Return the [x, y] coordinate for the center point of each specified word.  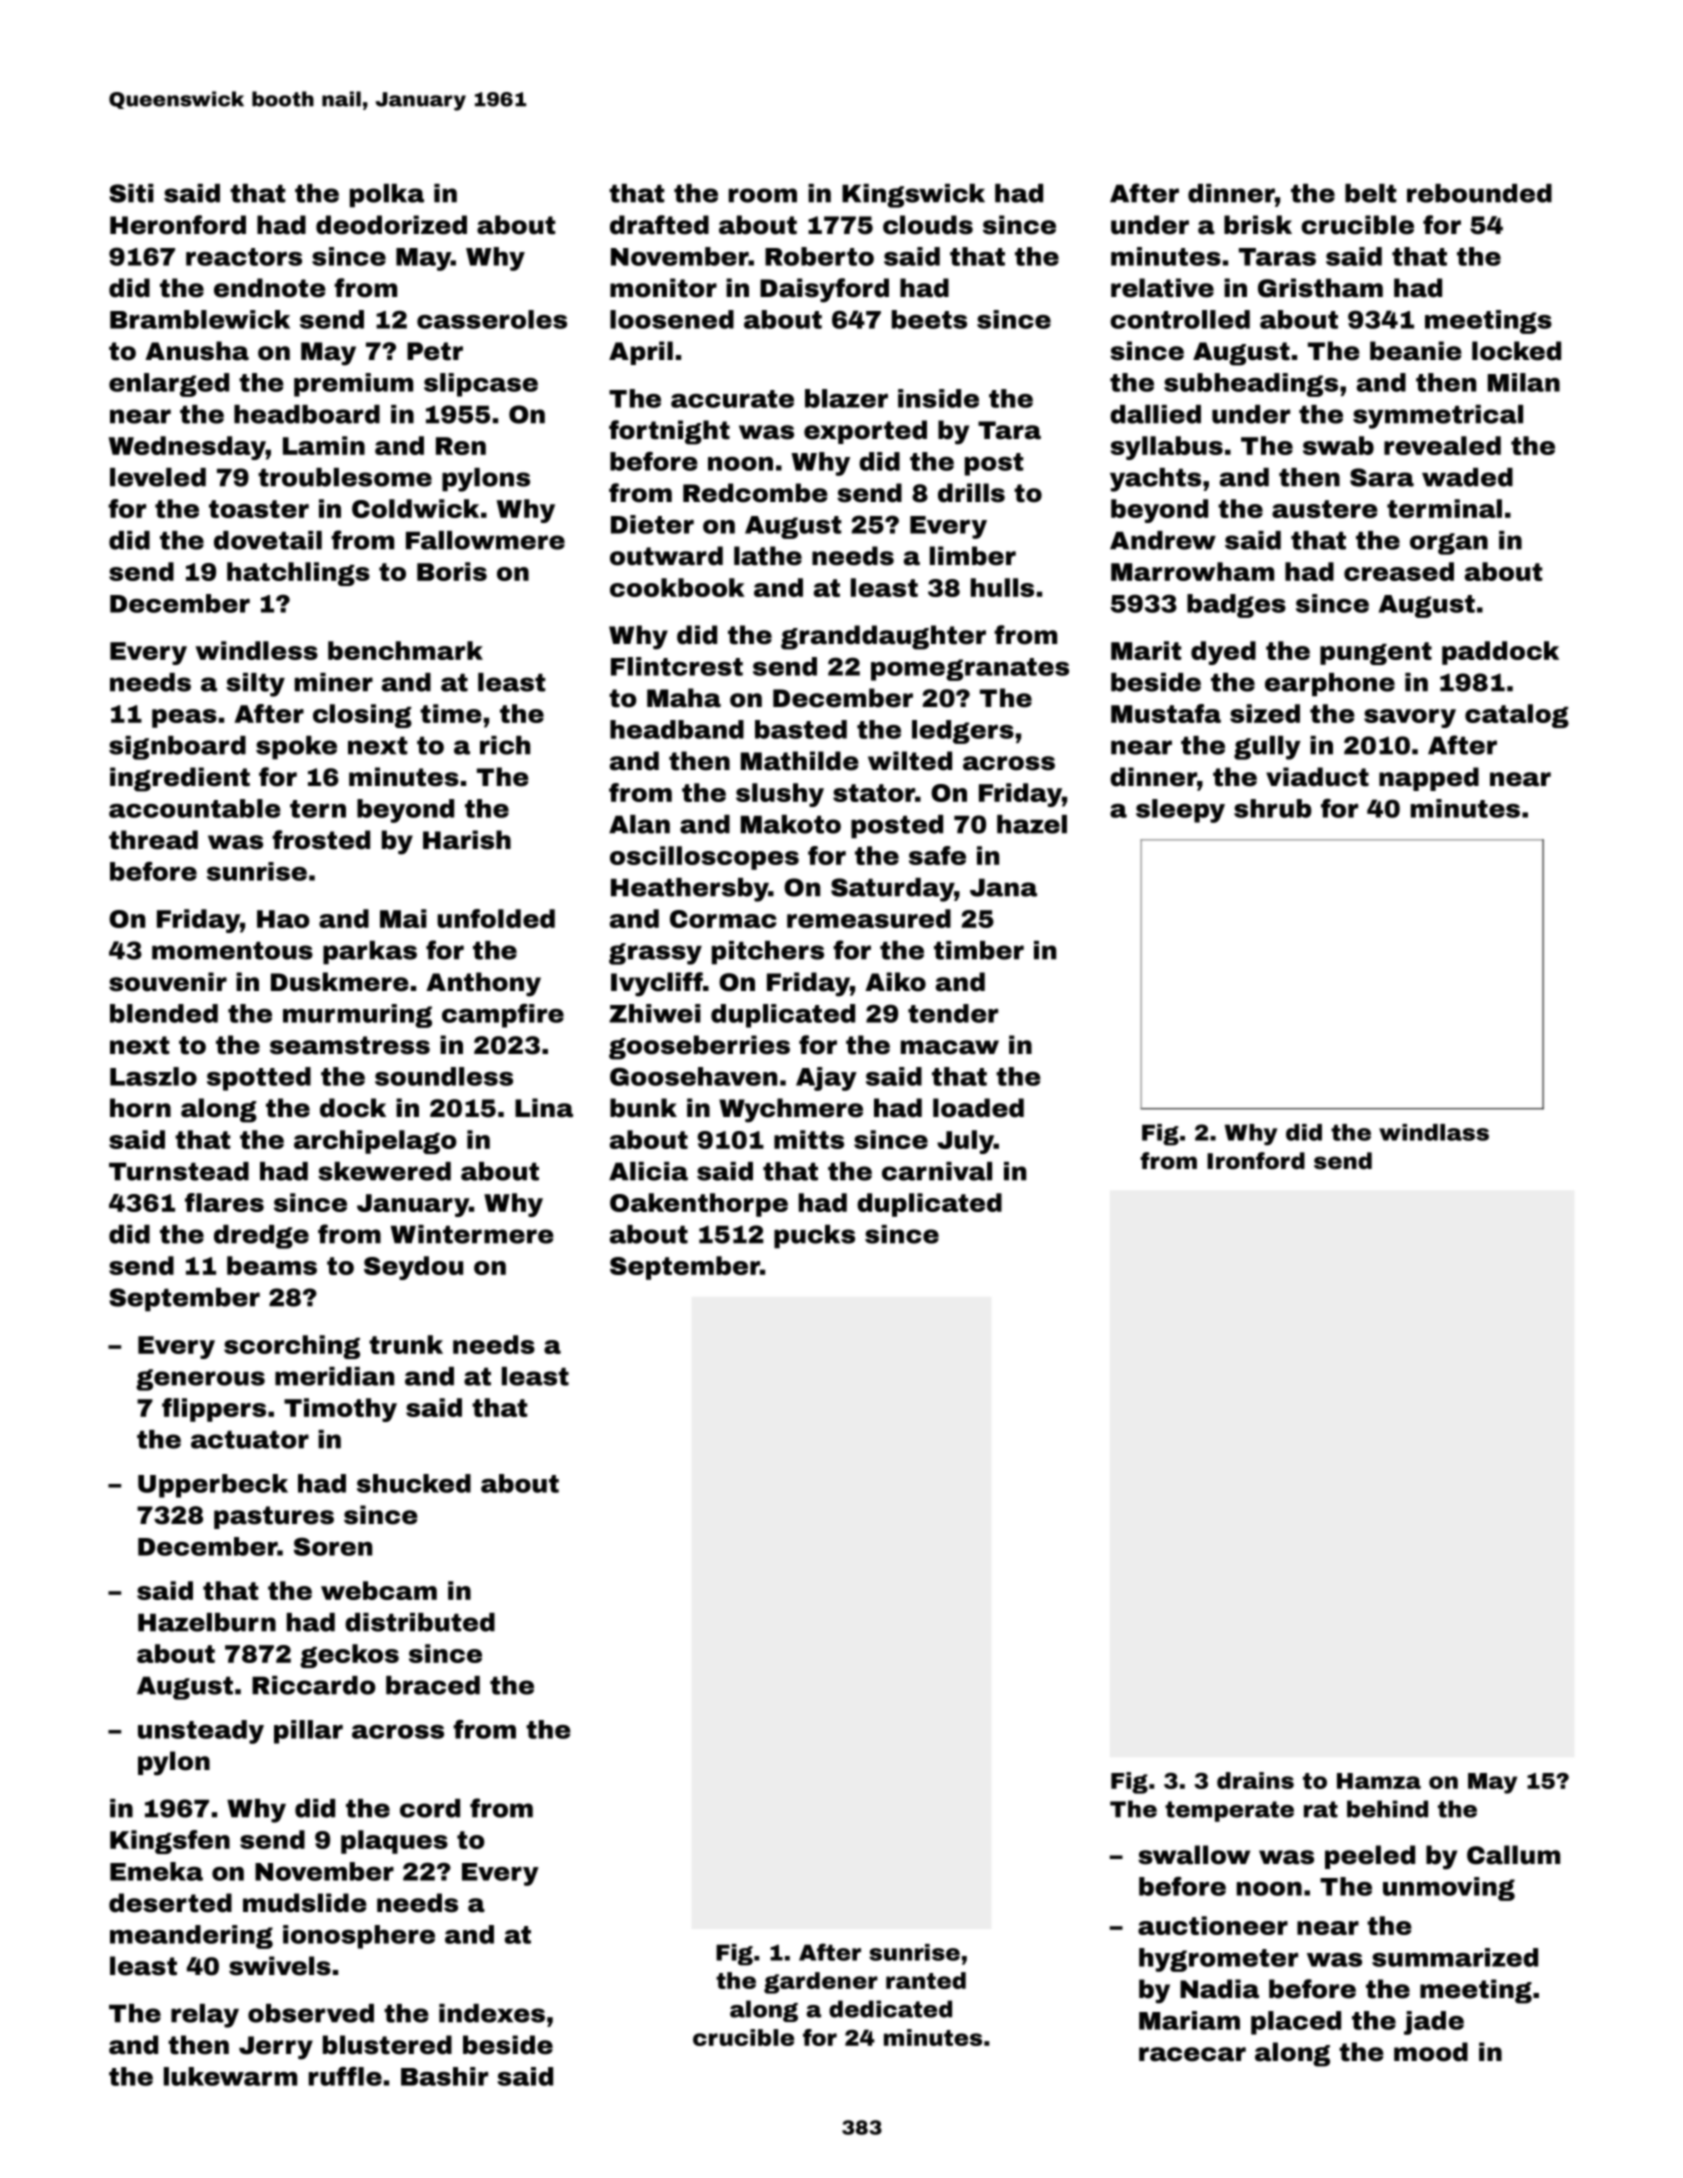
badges [1236, 606]
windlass [1434, 1132]
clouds [928, 225]
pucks [814, 1237]
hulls [1002, 587]
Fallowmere [485, 540]
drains [1255, 1780]
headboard [307, 414]
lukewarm [230, 2076]
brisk [1258, 225]
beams [272, 1265]
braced [433, 1685]
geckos [349, 1656]
